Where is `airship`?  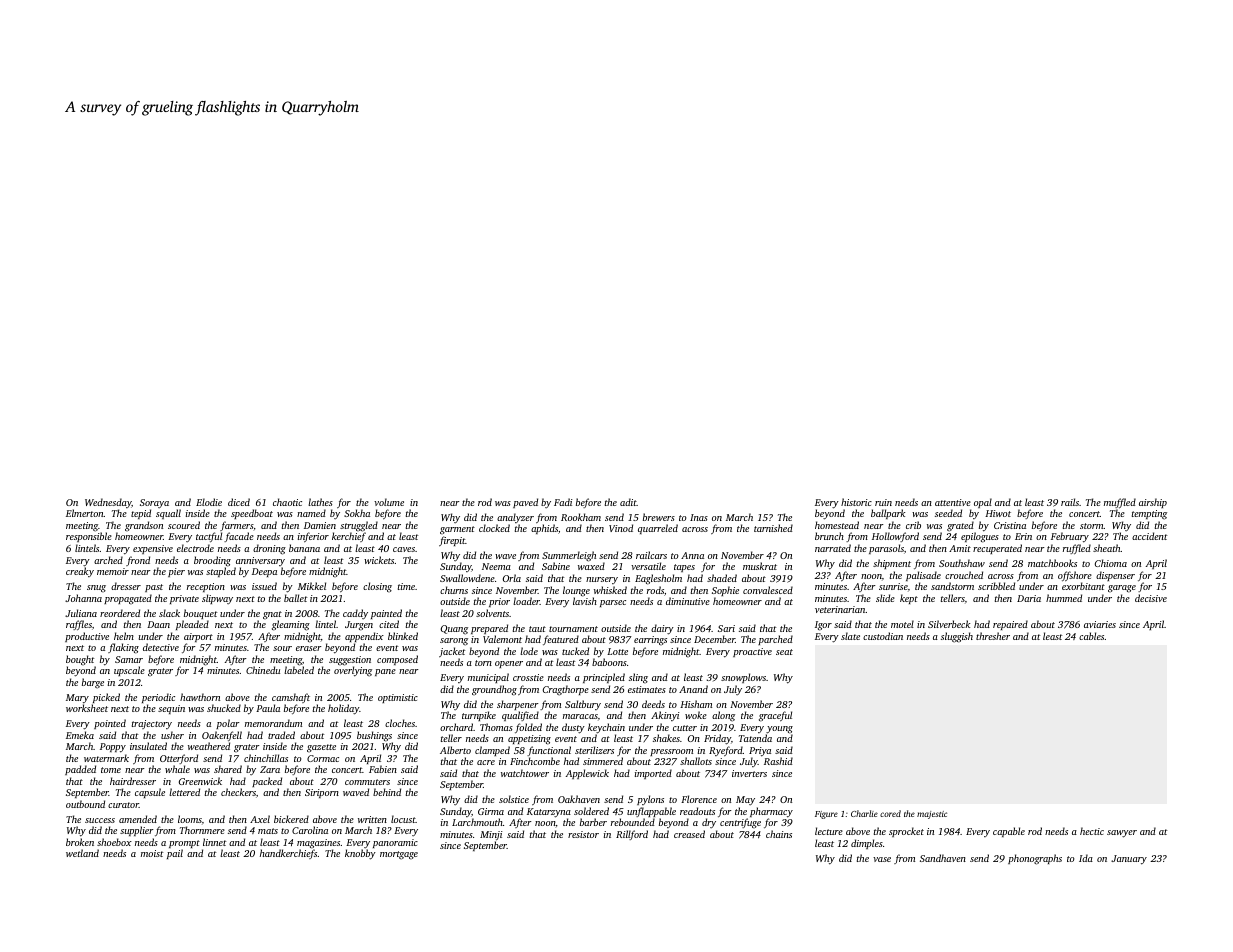
airship is located at coordinates (1153, 503).
